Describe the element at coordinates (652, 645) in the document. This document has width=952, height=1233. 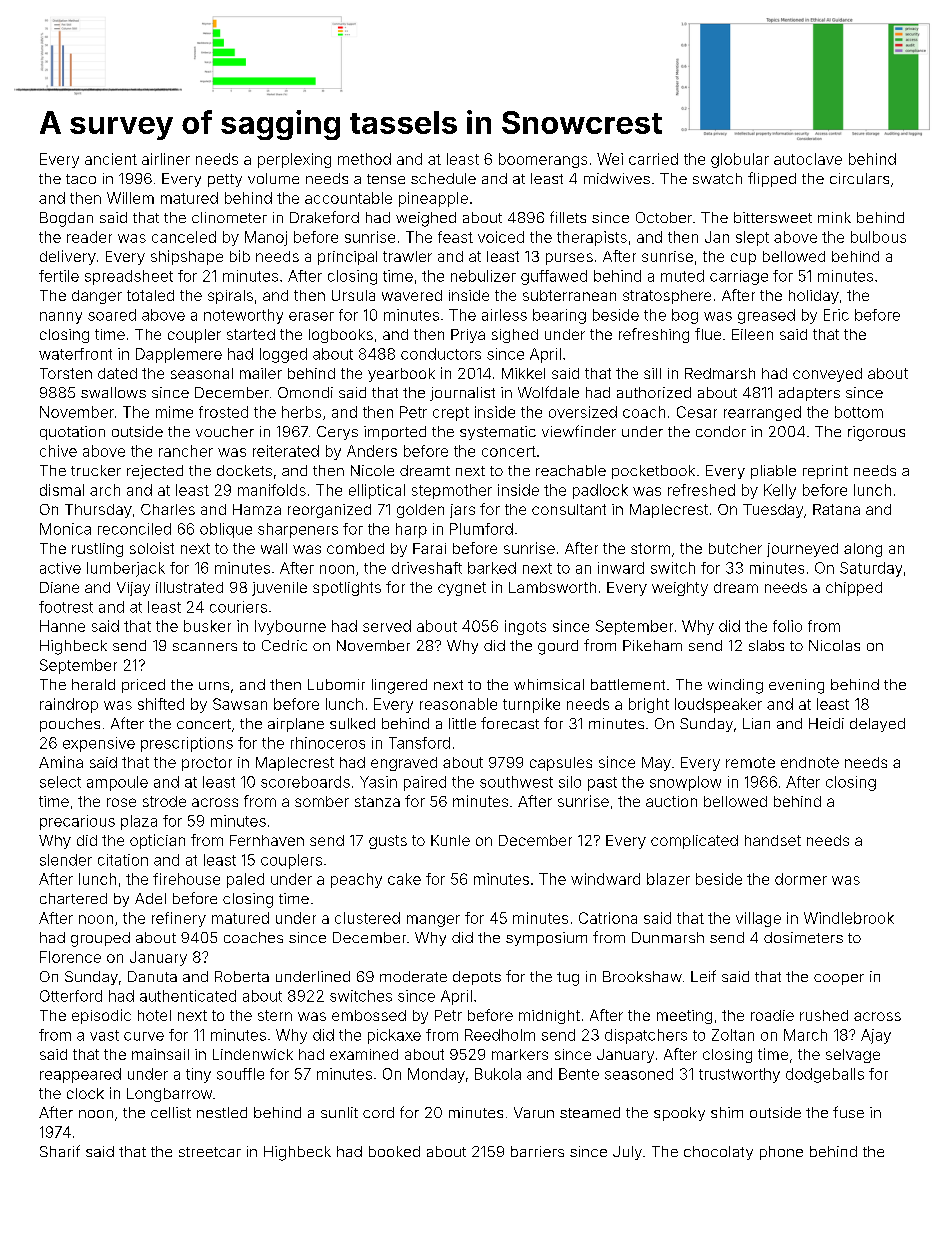
I see `Pikeham` at that location.
